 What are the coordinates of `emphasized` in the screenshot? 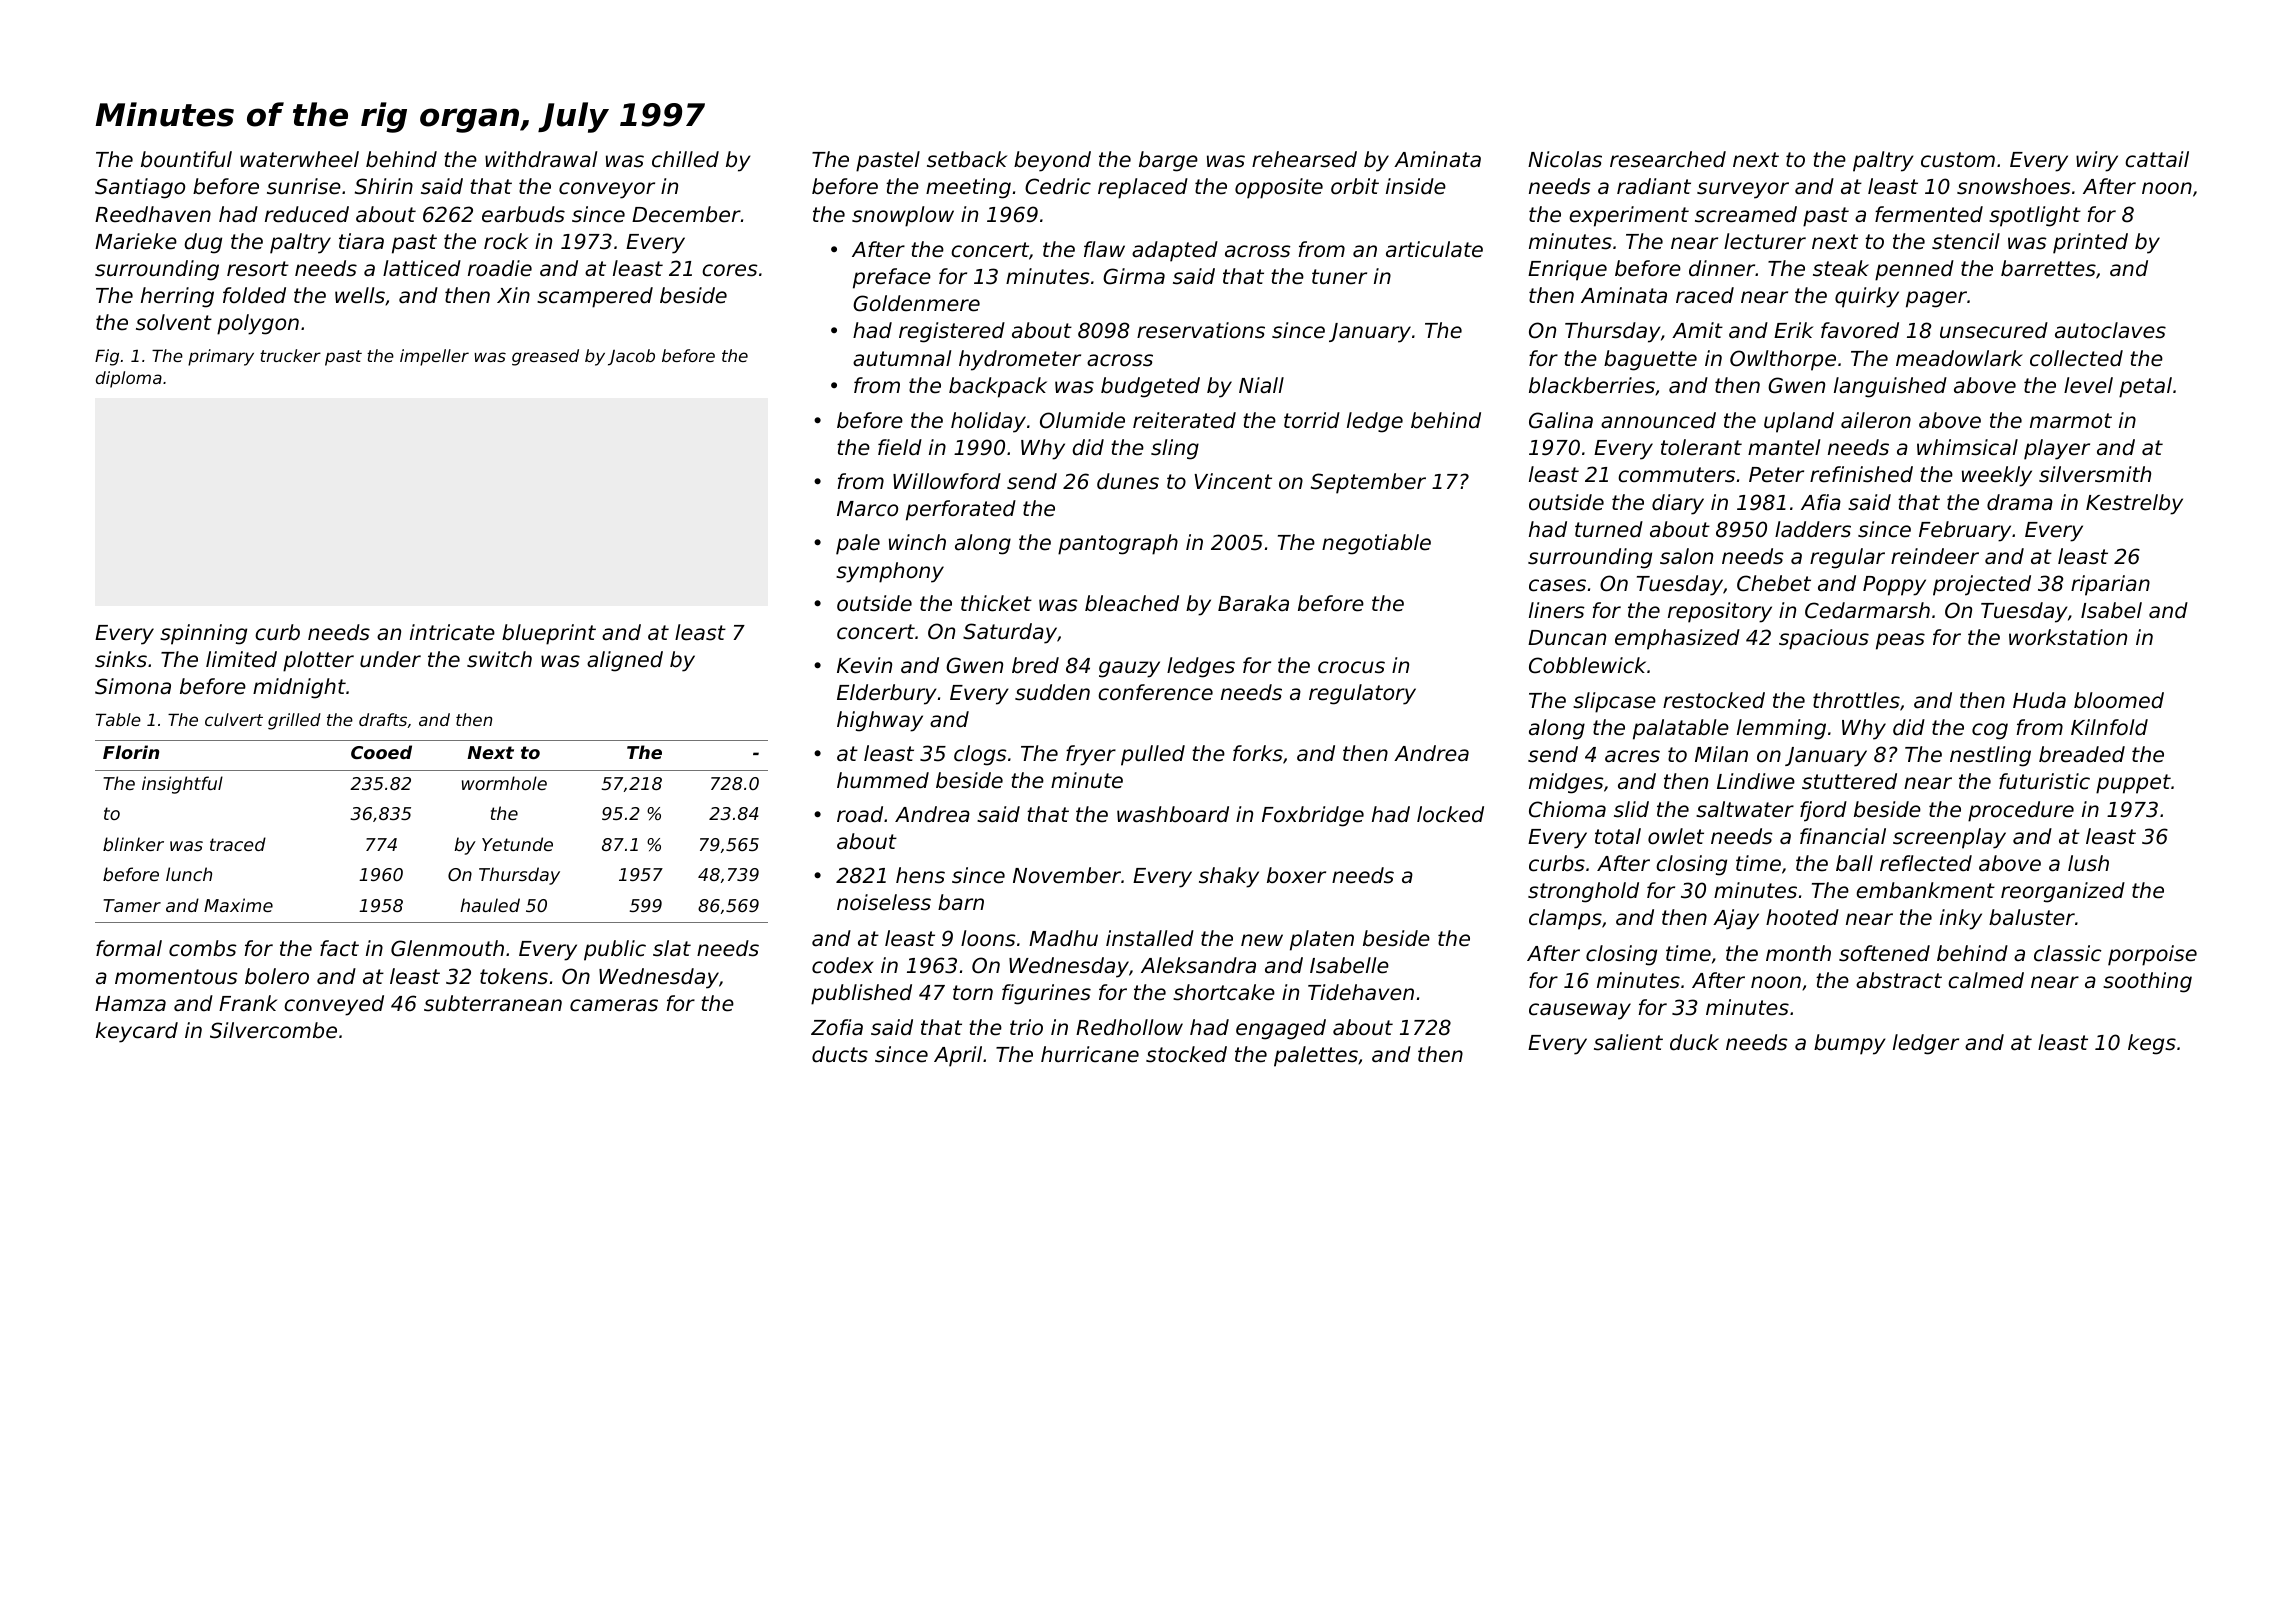 It's located at (1677, 639).
